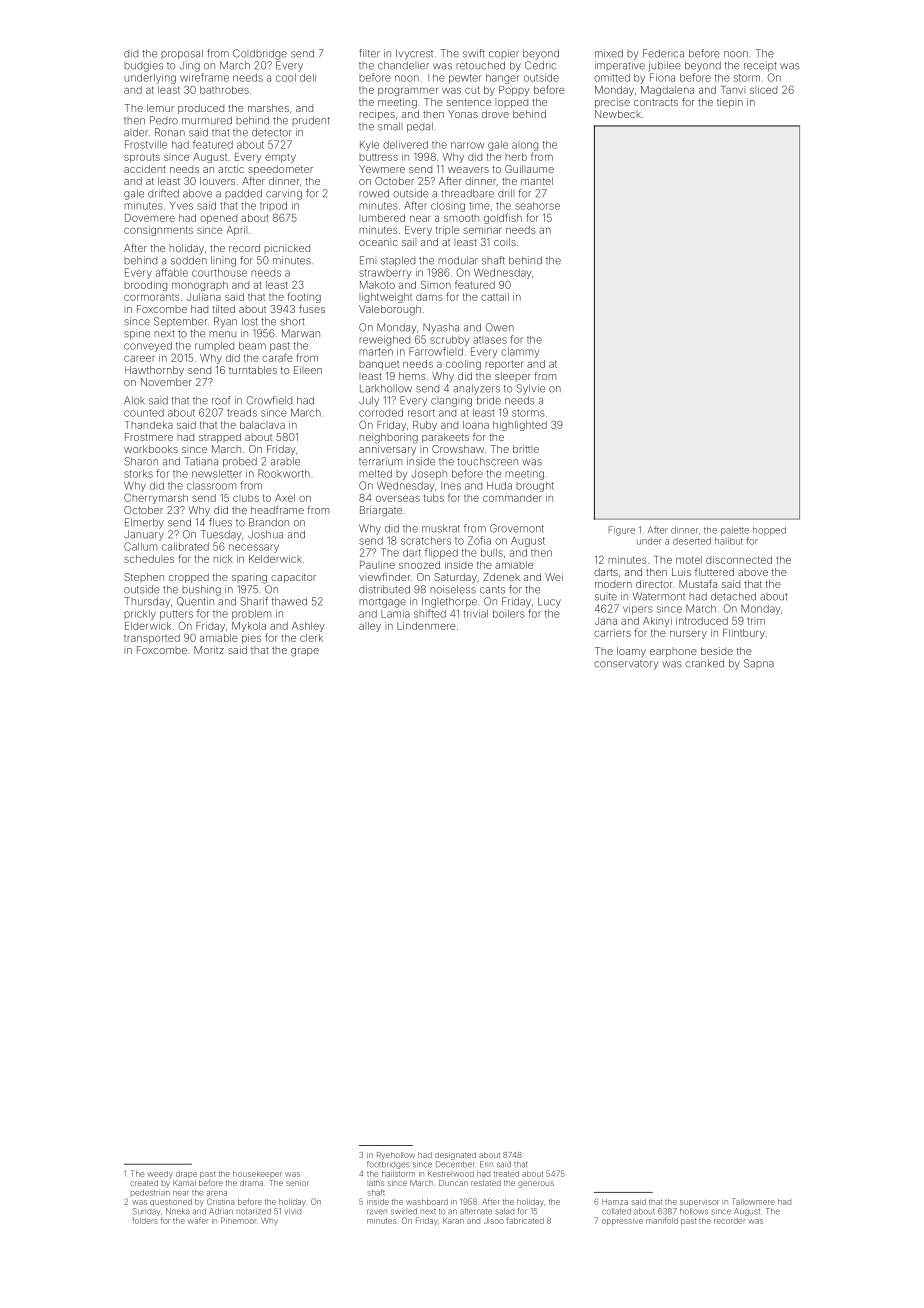  What do you see at coordinates (305, 652) in the screenshot?
I see `grape` at bounding box center [305, 652].
